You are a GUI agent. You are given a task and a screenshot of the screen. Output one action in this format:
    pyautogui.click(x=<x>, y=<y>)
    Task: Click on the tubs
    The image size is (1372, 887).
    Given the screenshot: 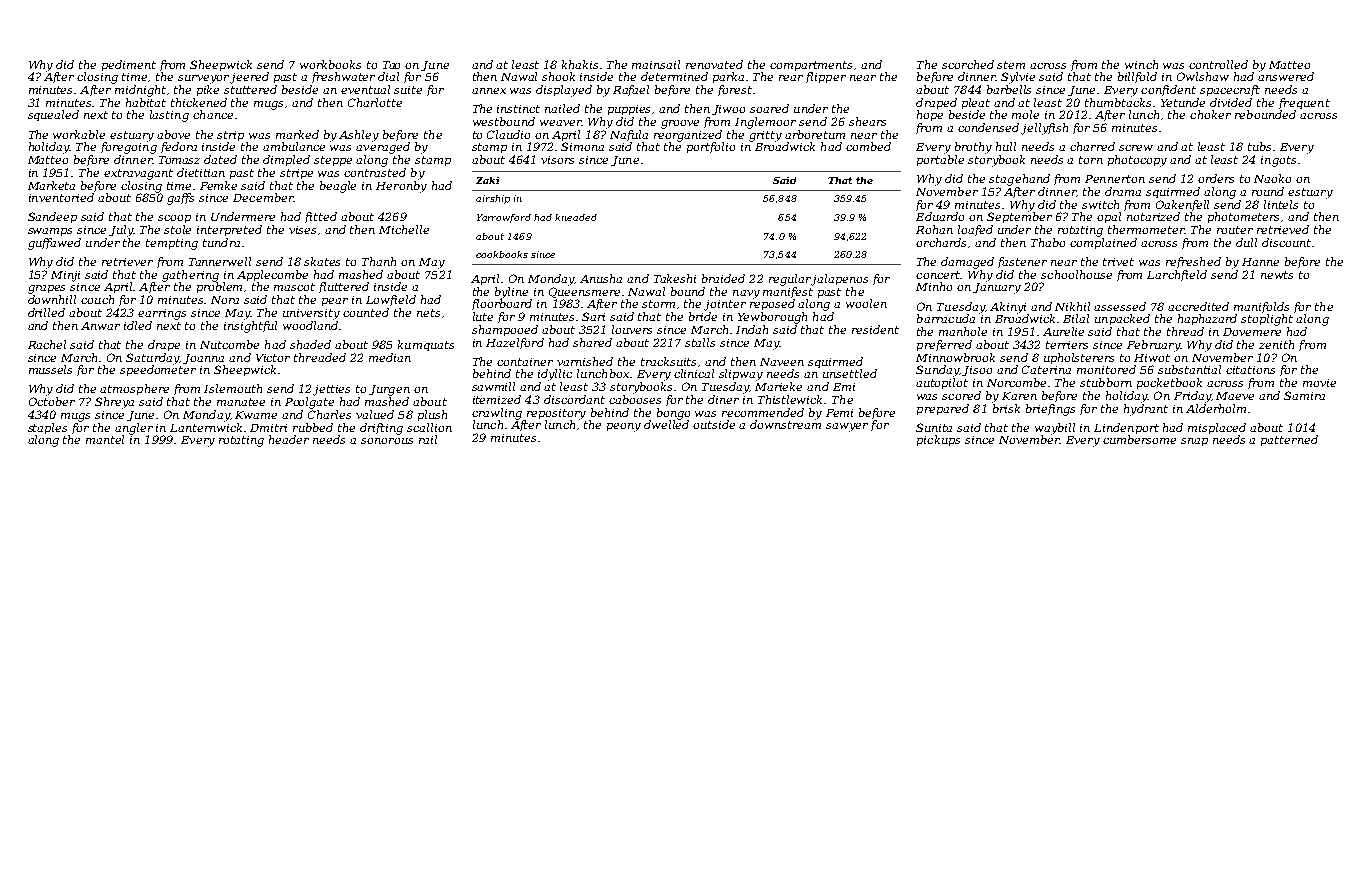 What is the action you would take?
    pyautogui.click(x=1259, y=146)
